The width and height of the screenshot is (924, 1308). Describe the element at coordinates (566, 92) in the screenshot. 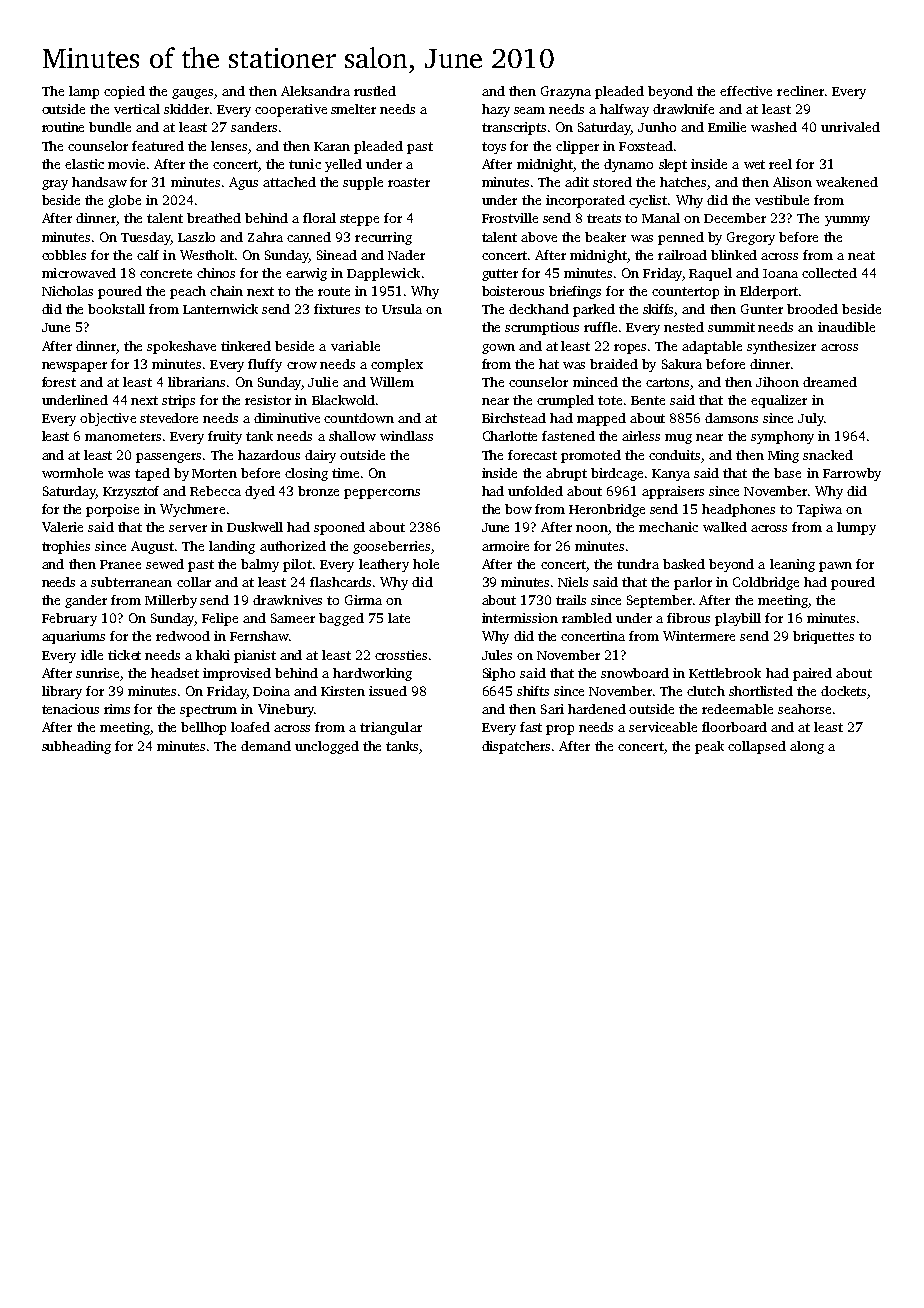

I see `Grazyna` at that location.
